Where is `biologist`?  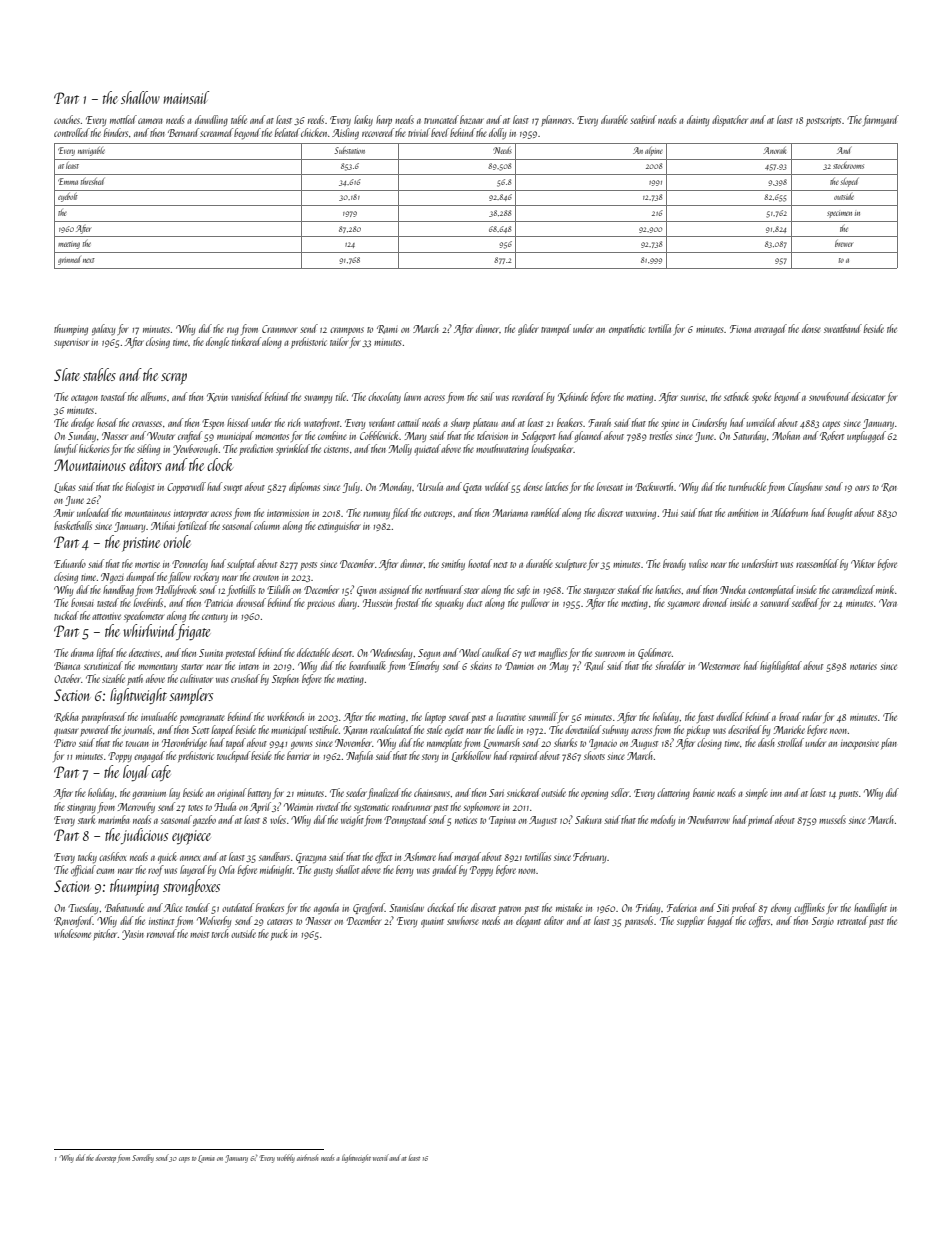
biologist is located at coordinates (140, 487).
